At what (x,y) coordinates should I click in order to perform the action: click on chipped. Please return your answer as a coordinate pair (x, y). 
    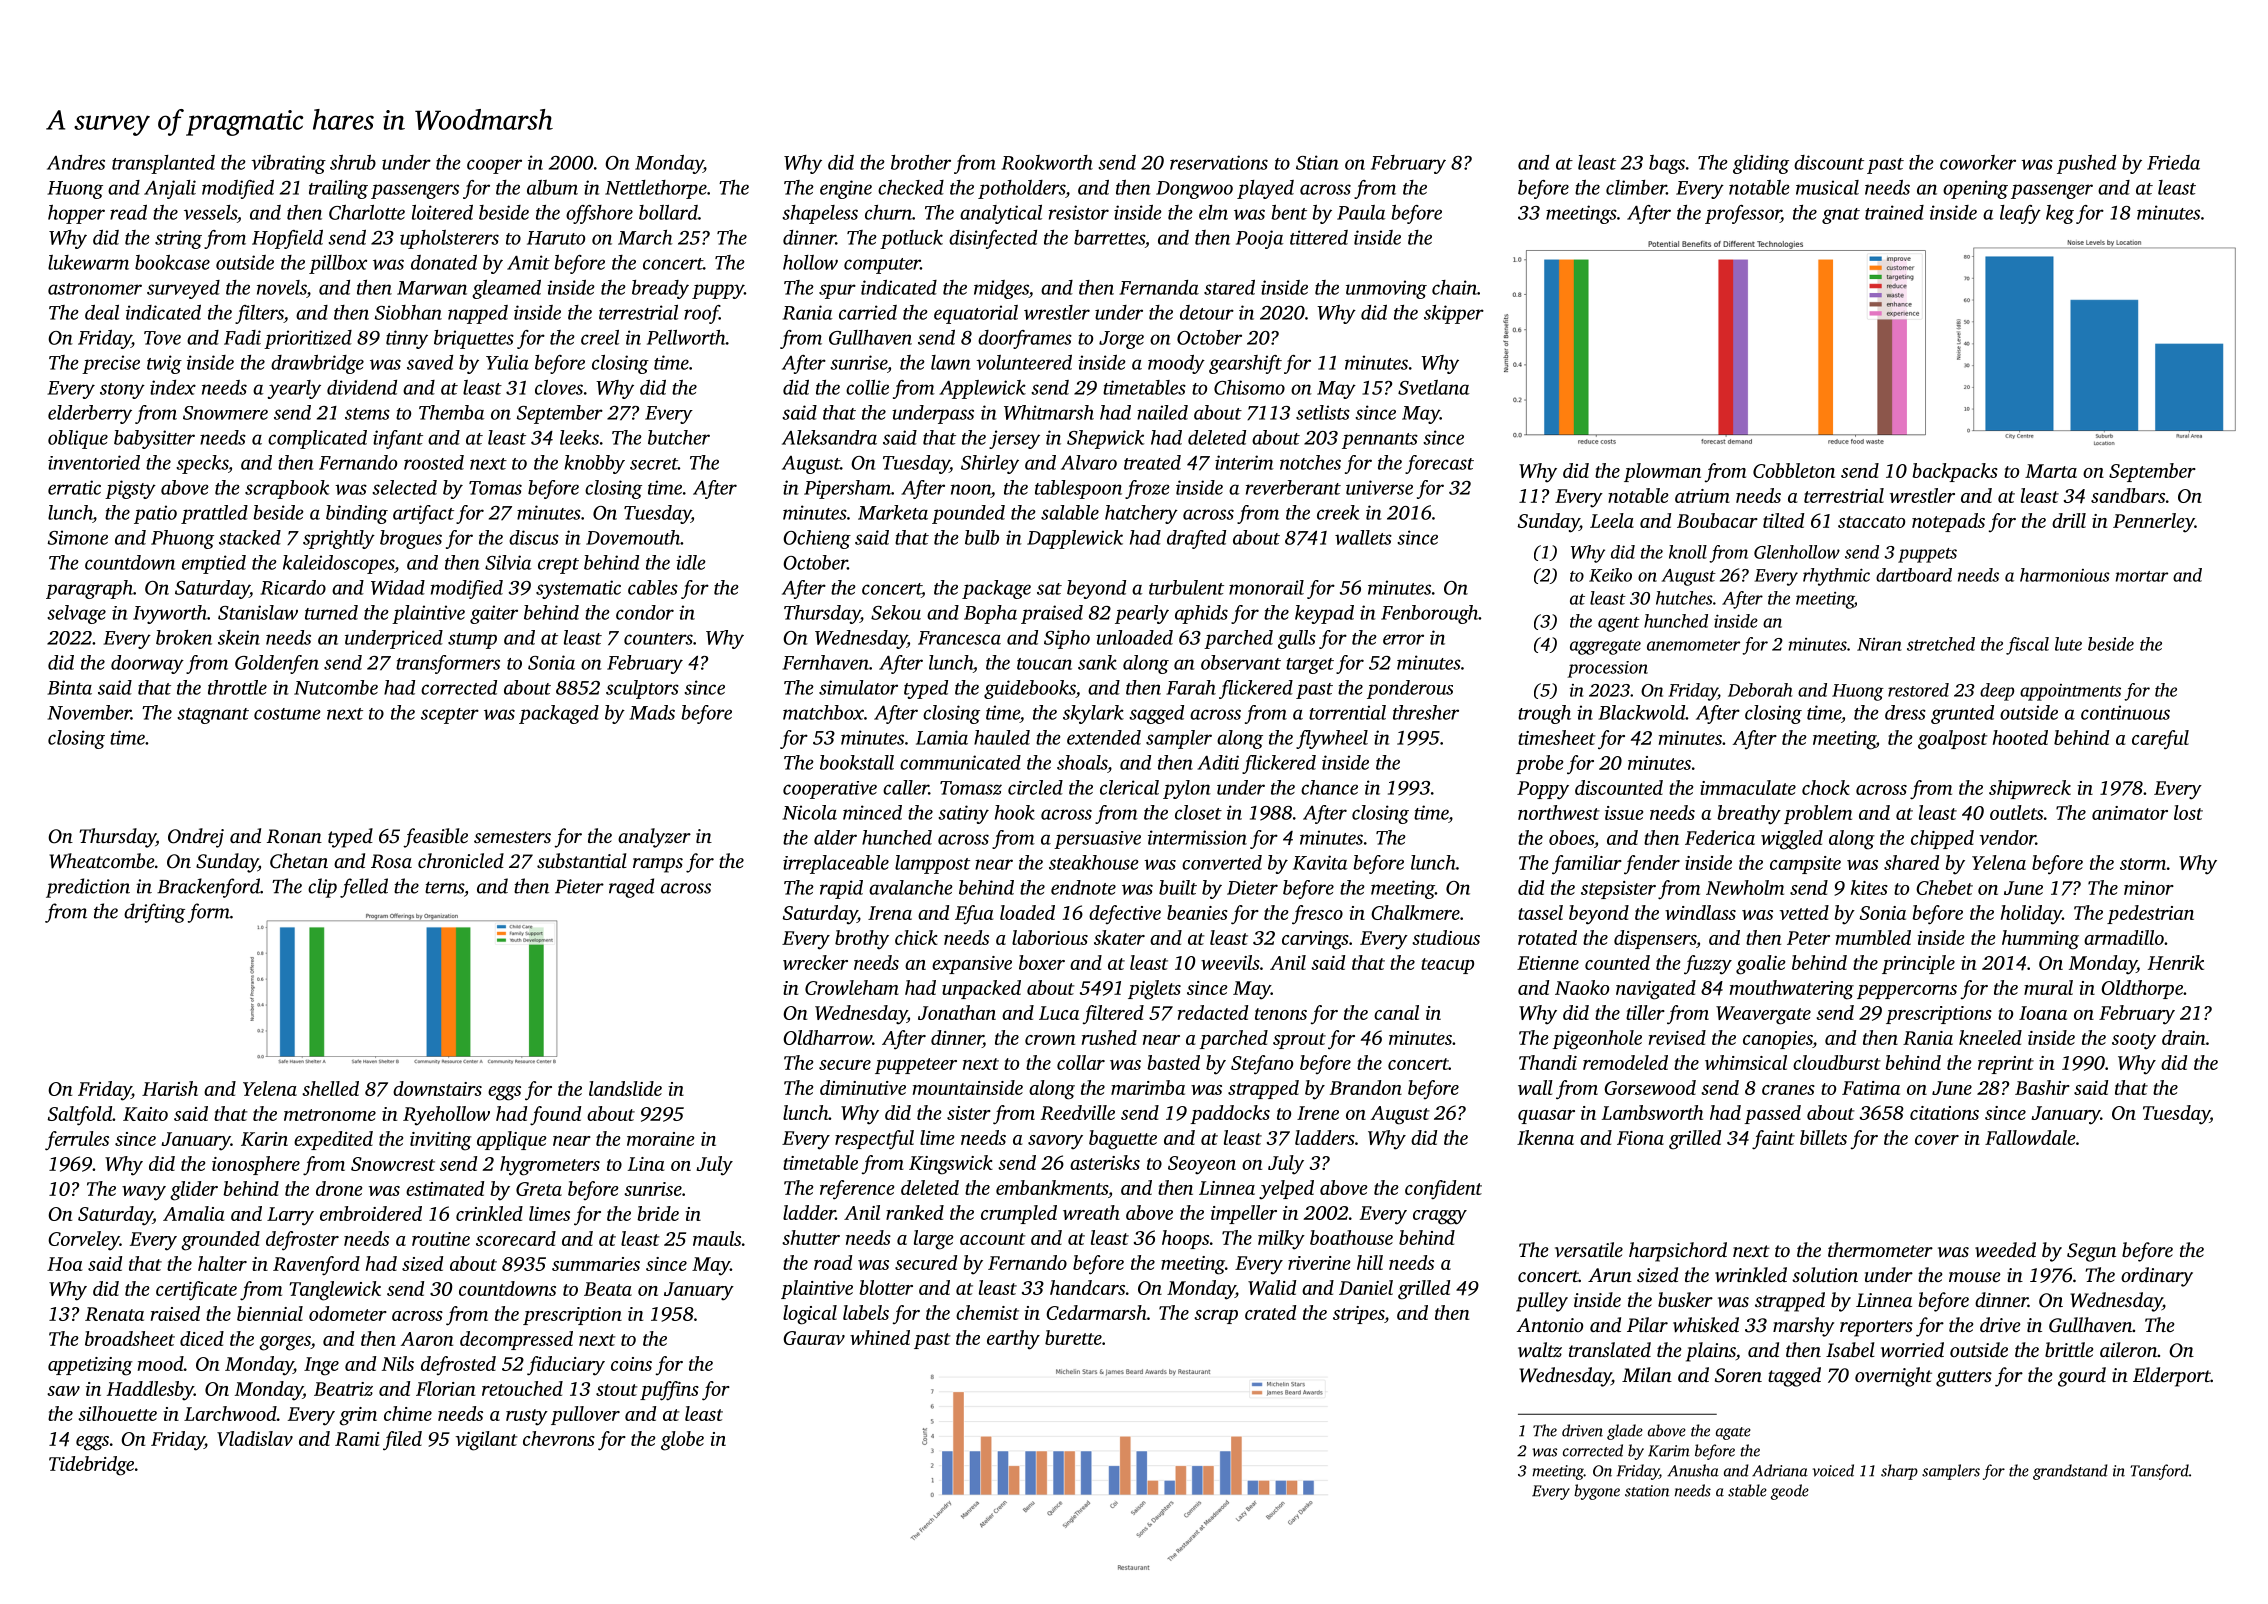
    Looking at the image, I should click on (1942, 839).
